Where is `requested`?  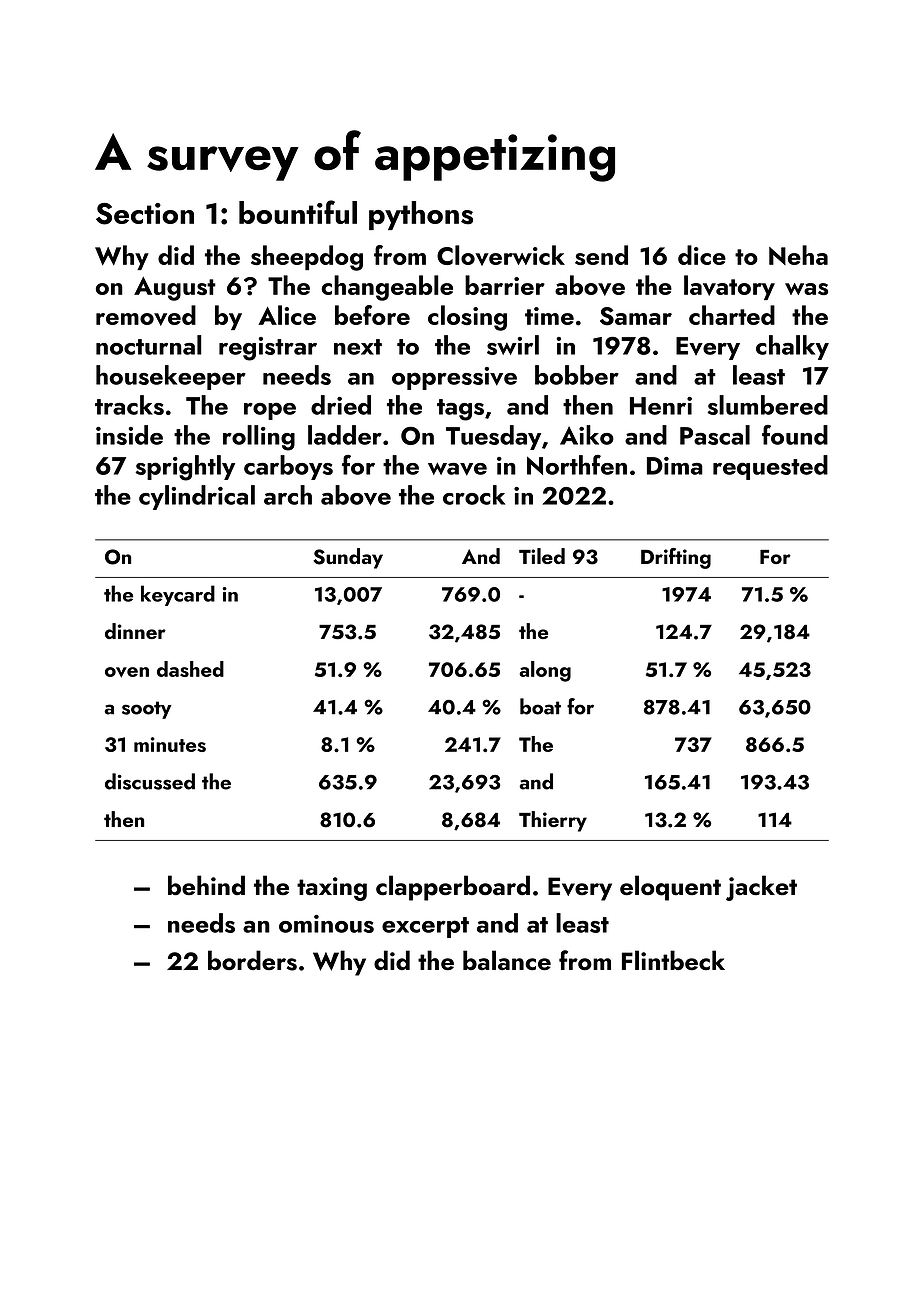
requested is located at coordinates (770, 467).
